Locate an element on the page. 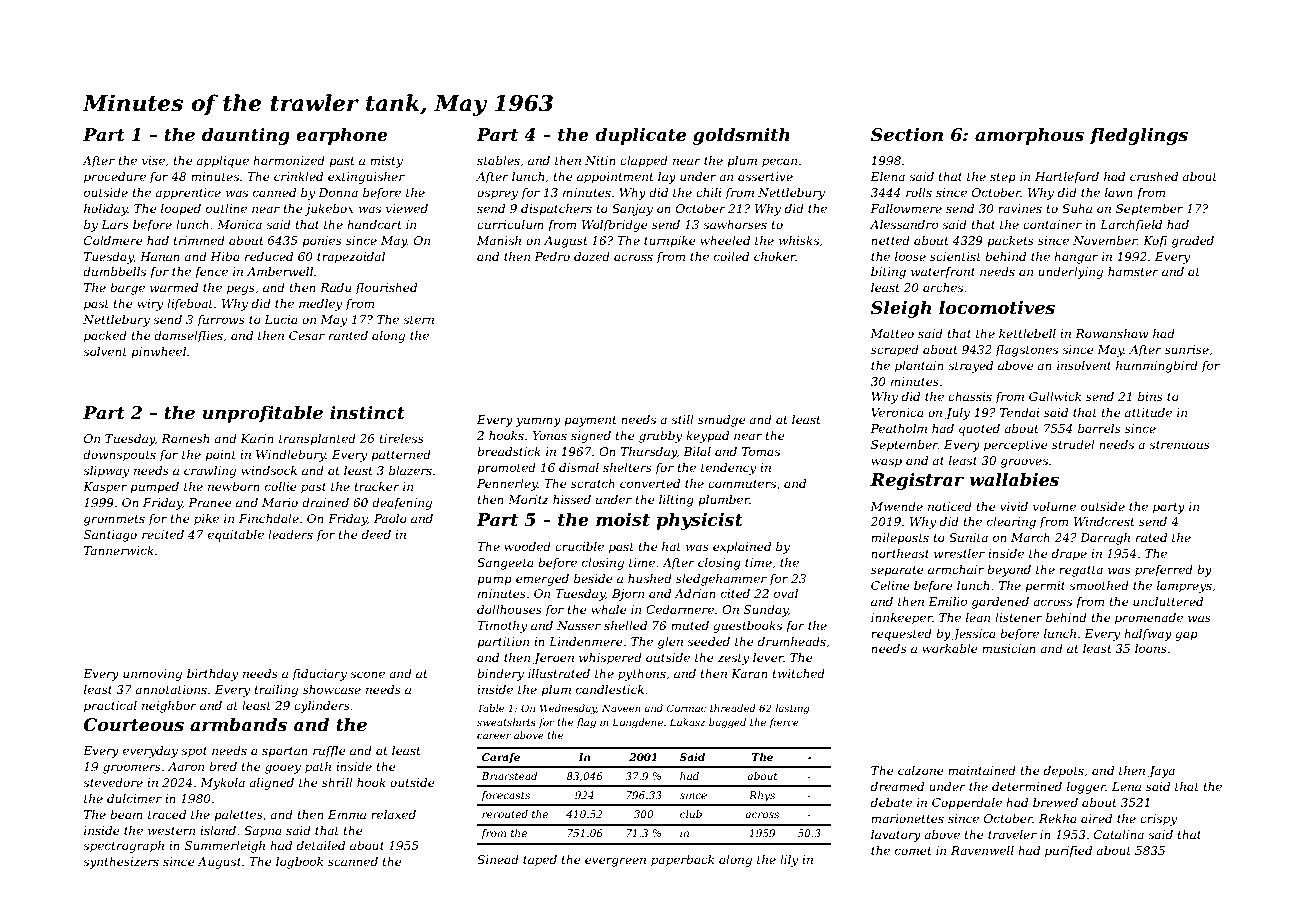 This image has height=924, width=1308. daunting is located at coordinates (246, 136).
